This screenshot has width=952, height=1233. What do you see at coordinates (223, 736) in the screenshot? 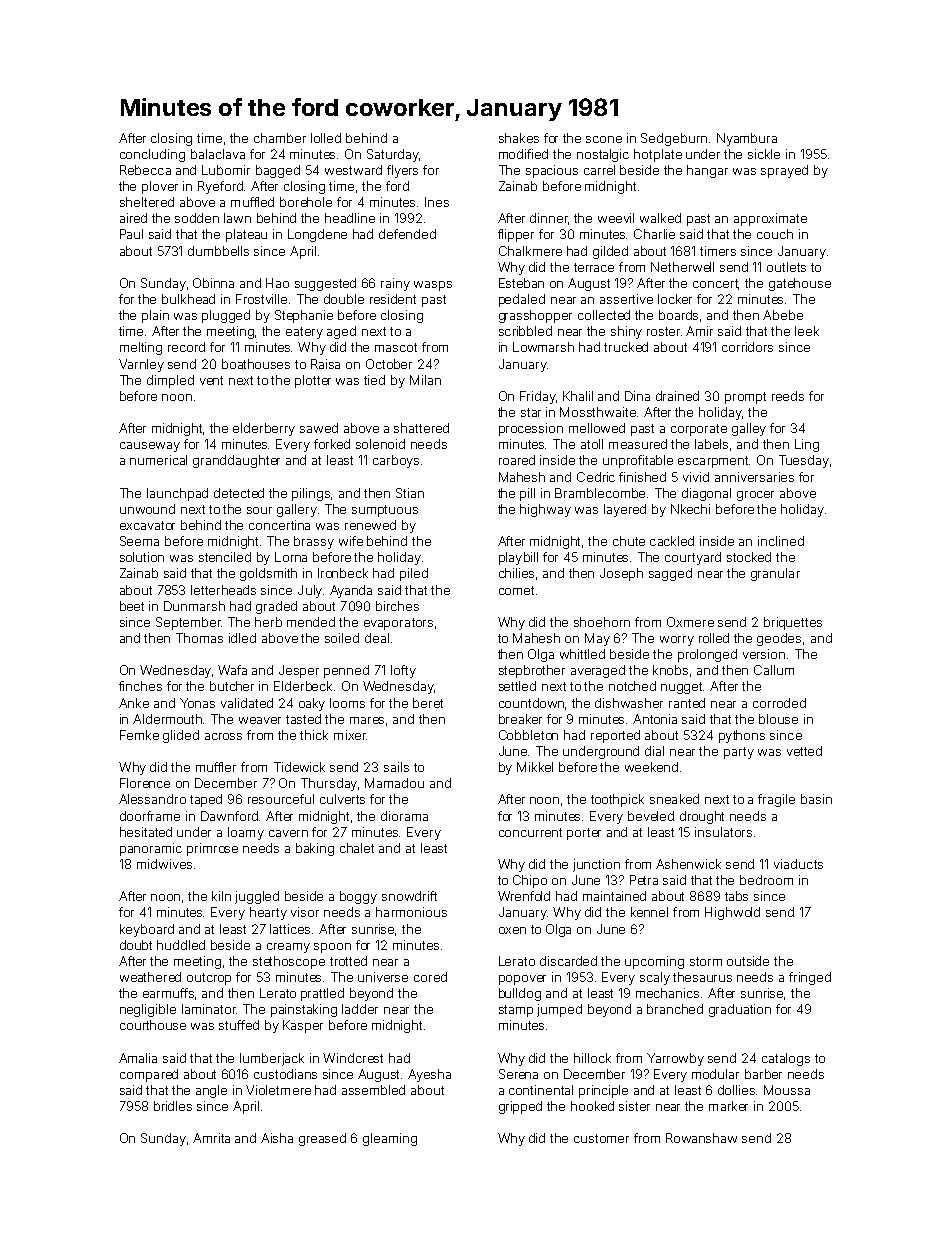
I see `across` at bounding box center [223, 736].
